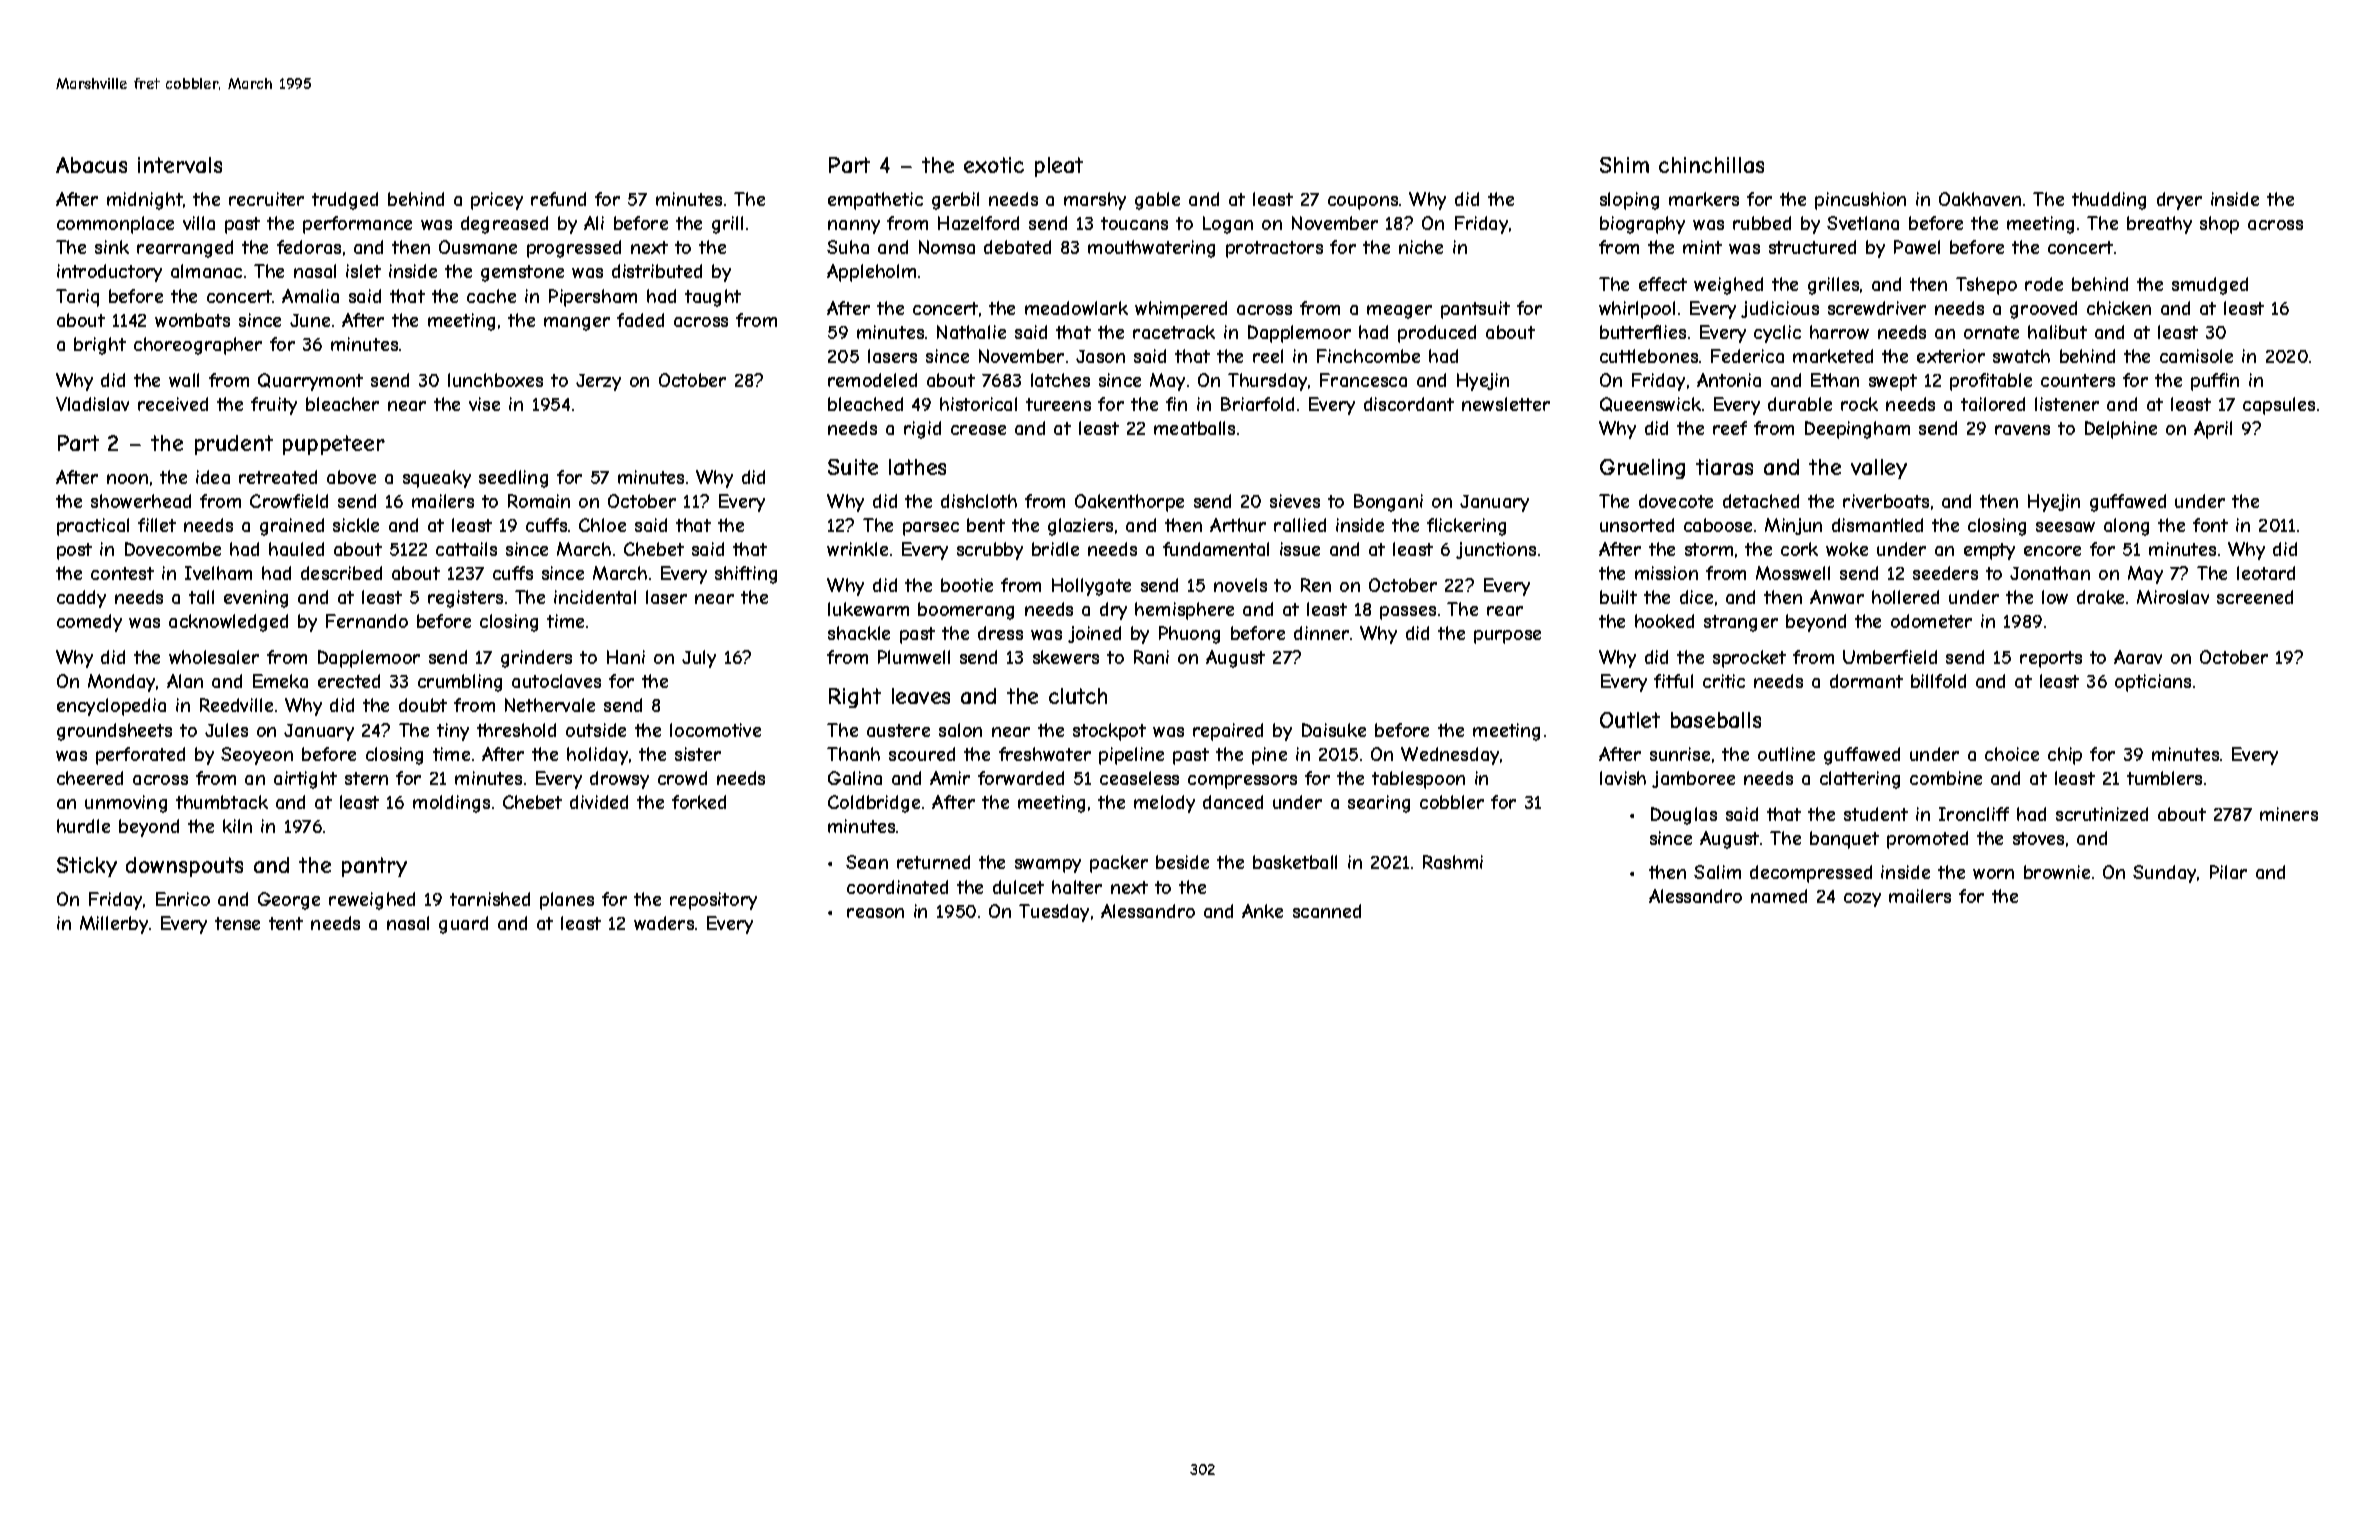 The height and width of the screenshot is (1540, 2380). I want to click on guard, so click(463, 925).
